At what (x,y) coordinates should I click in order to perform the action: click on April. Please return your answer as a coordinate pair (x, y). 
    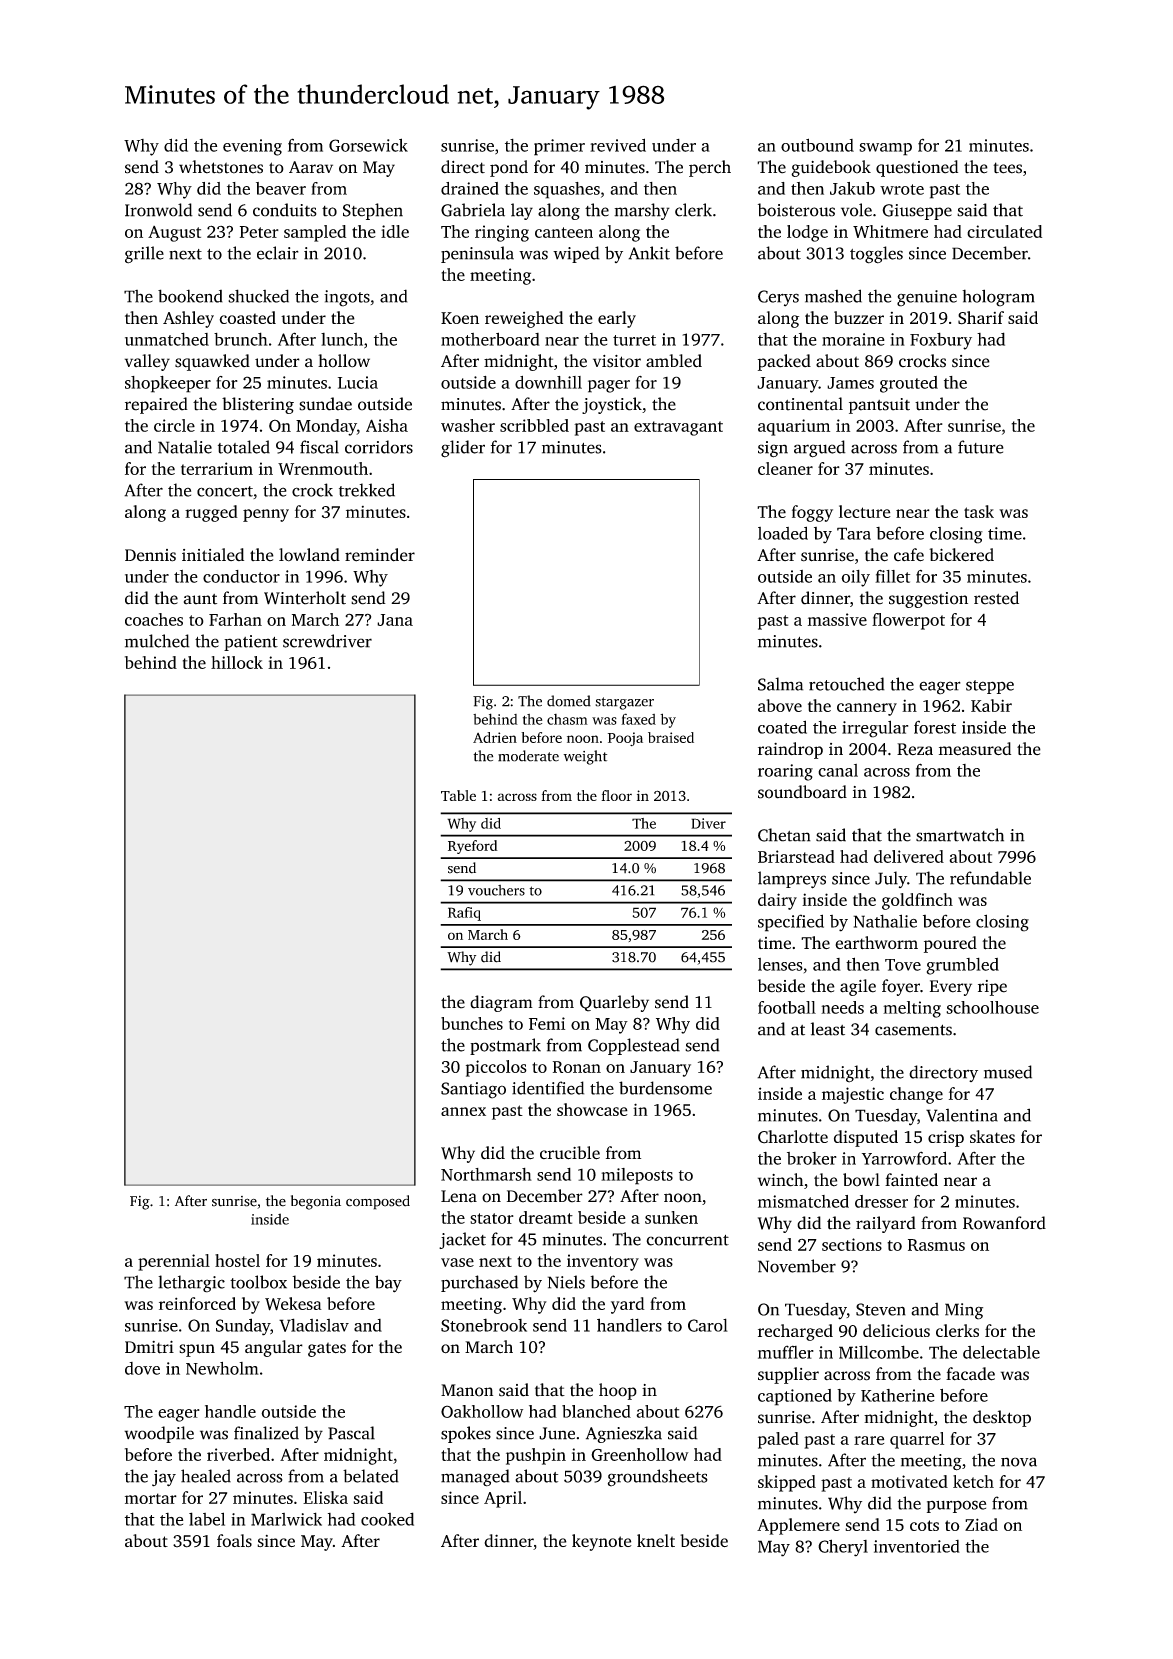
    Looking at the image, I should click on (503, 1499).
